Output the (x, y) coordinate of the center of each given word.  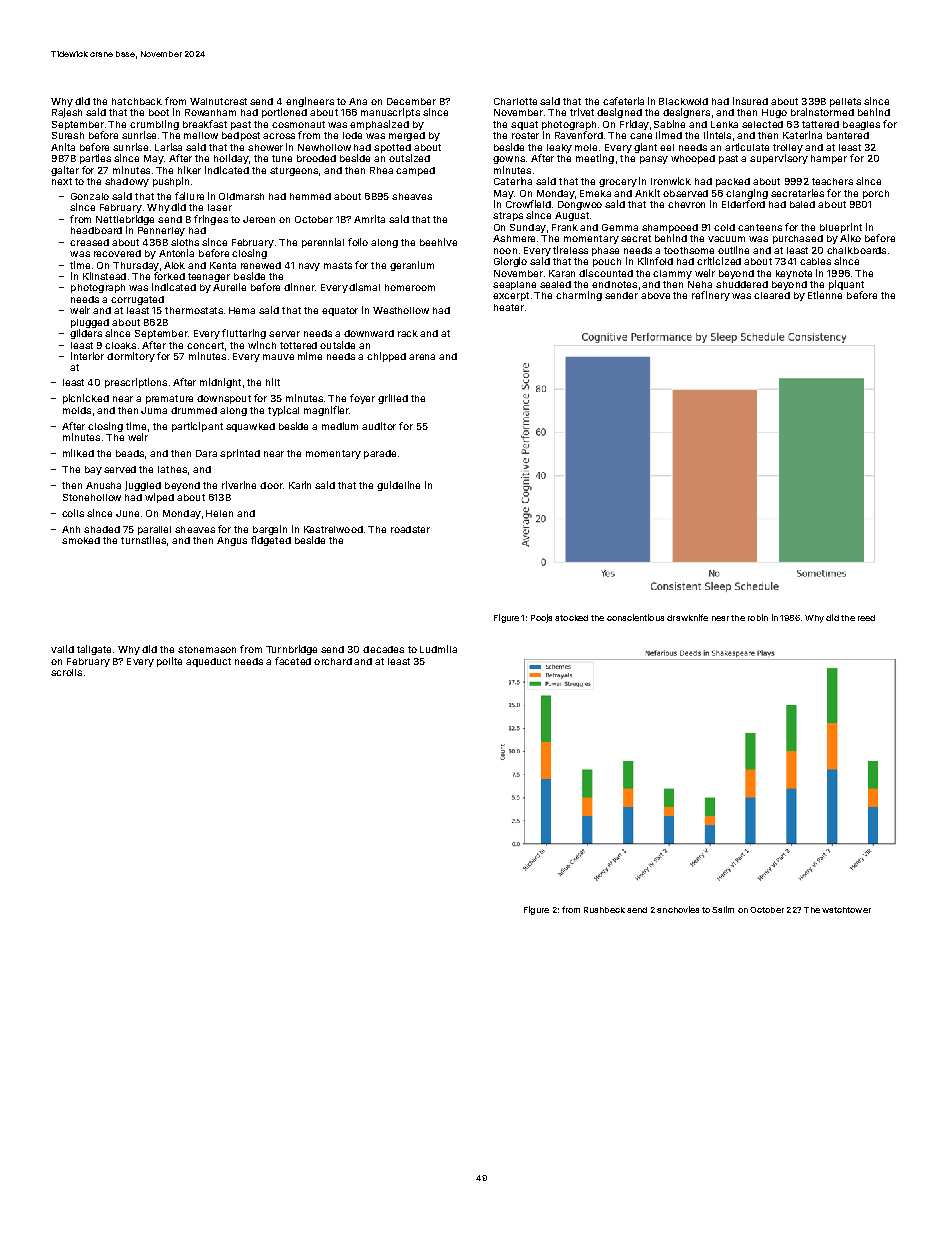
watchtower (846, 910)
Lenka (724, 124)
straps (508, 216)
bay (93, 470)
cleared (772, 295)
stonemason (207, 649)
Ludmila (438, 649)
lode (352, 135)
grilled (393, 399)
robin (758, 617)
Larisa (168, 147)
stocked (571, 618)
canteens (760, 227)
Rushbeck (604, 910)
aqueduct (208, 662)
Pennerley (161, 231)
